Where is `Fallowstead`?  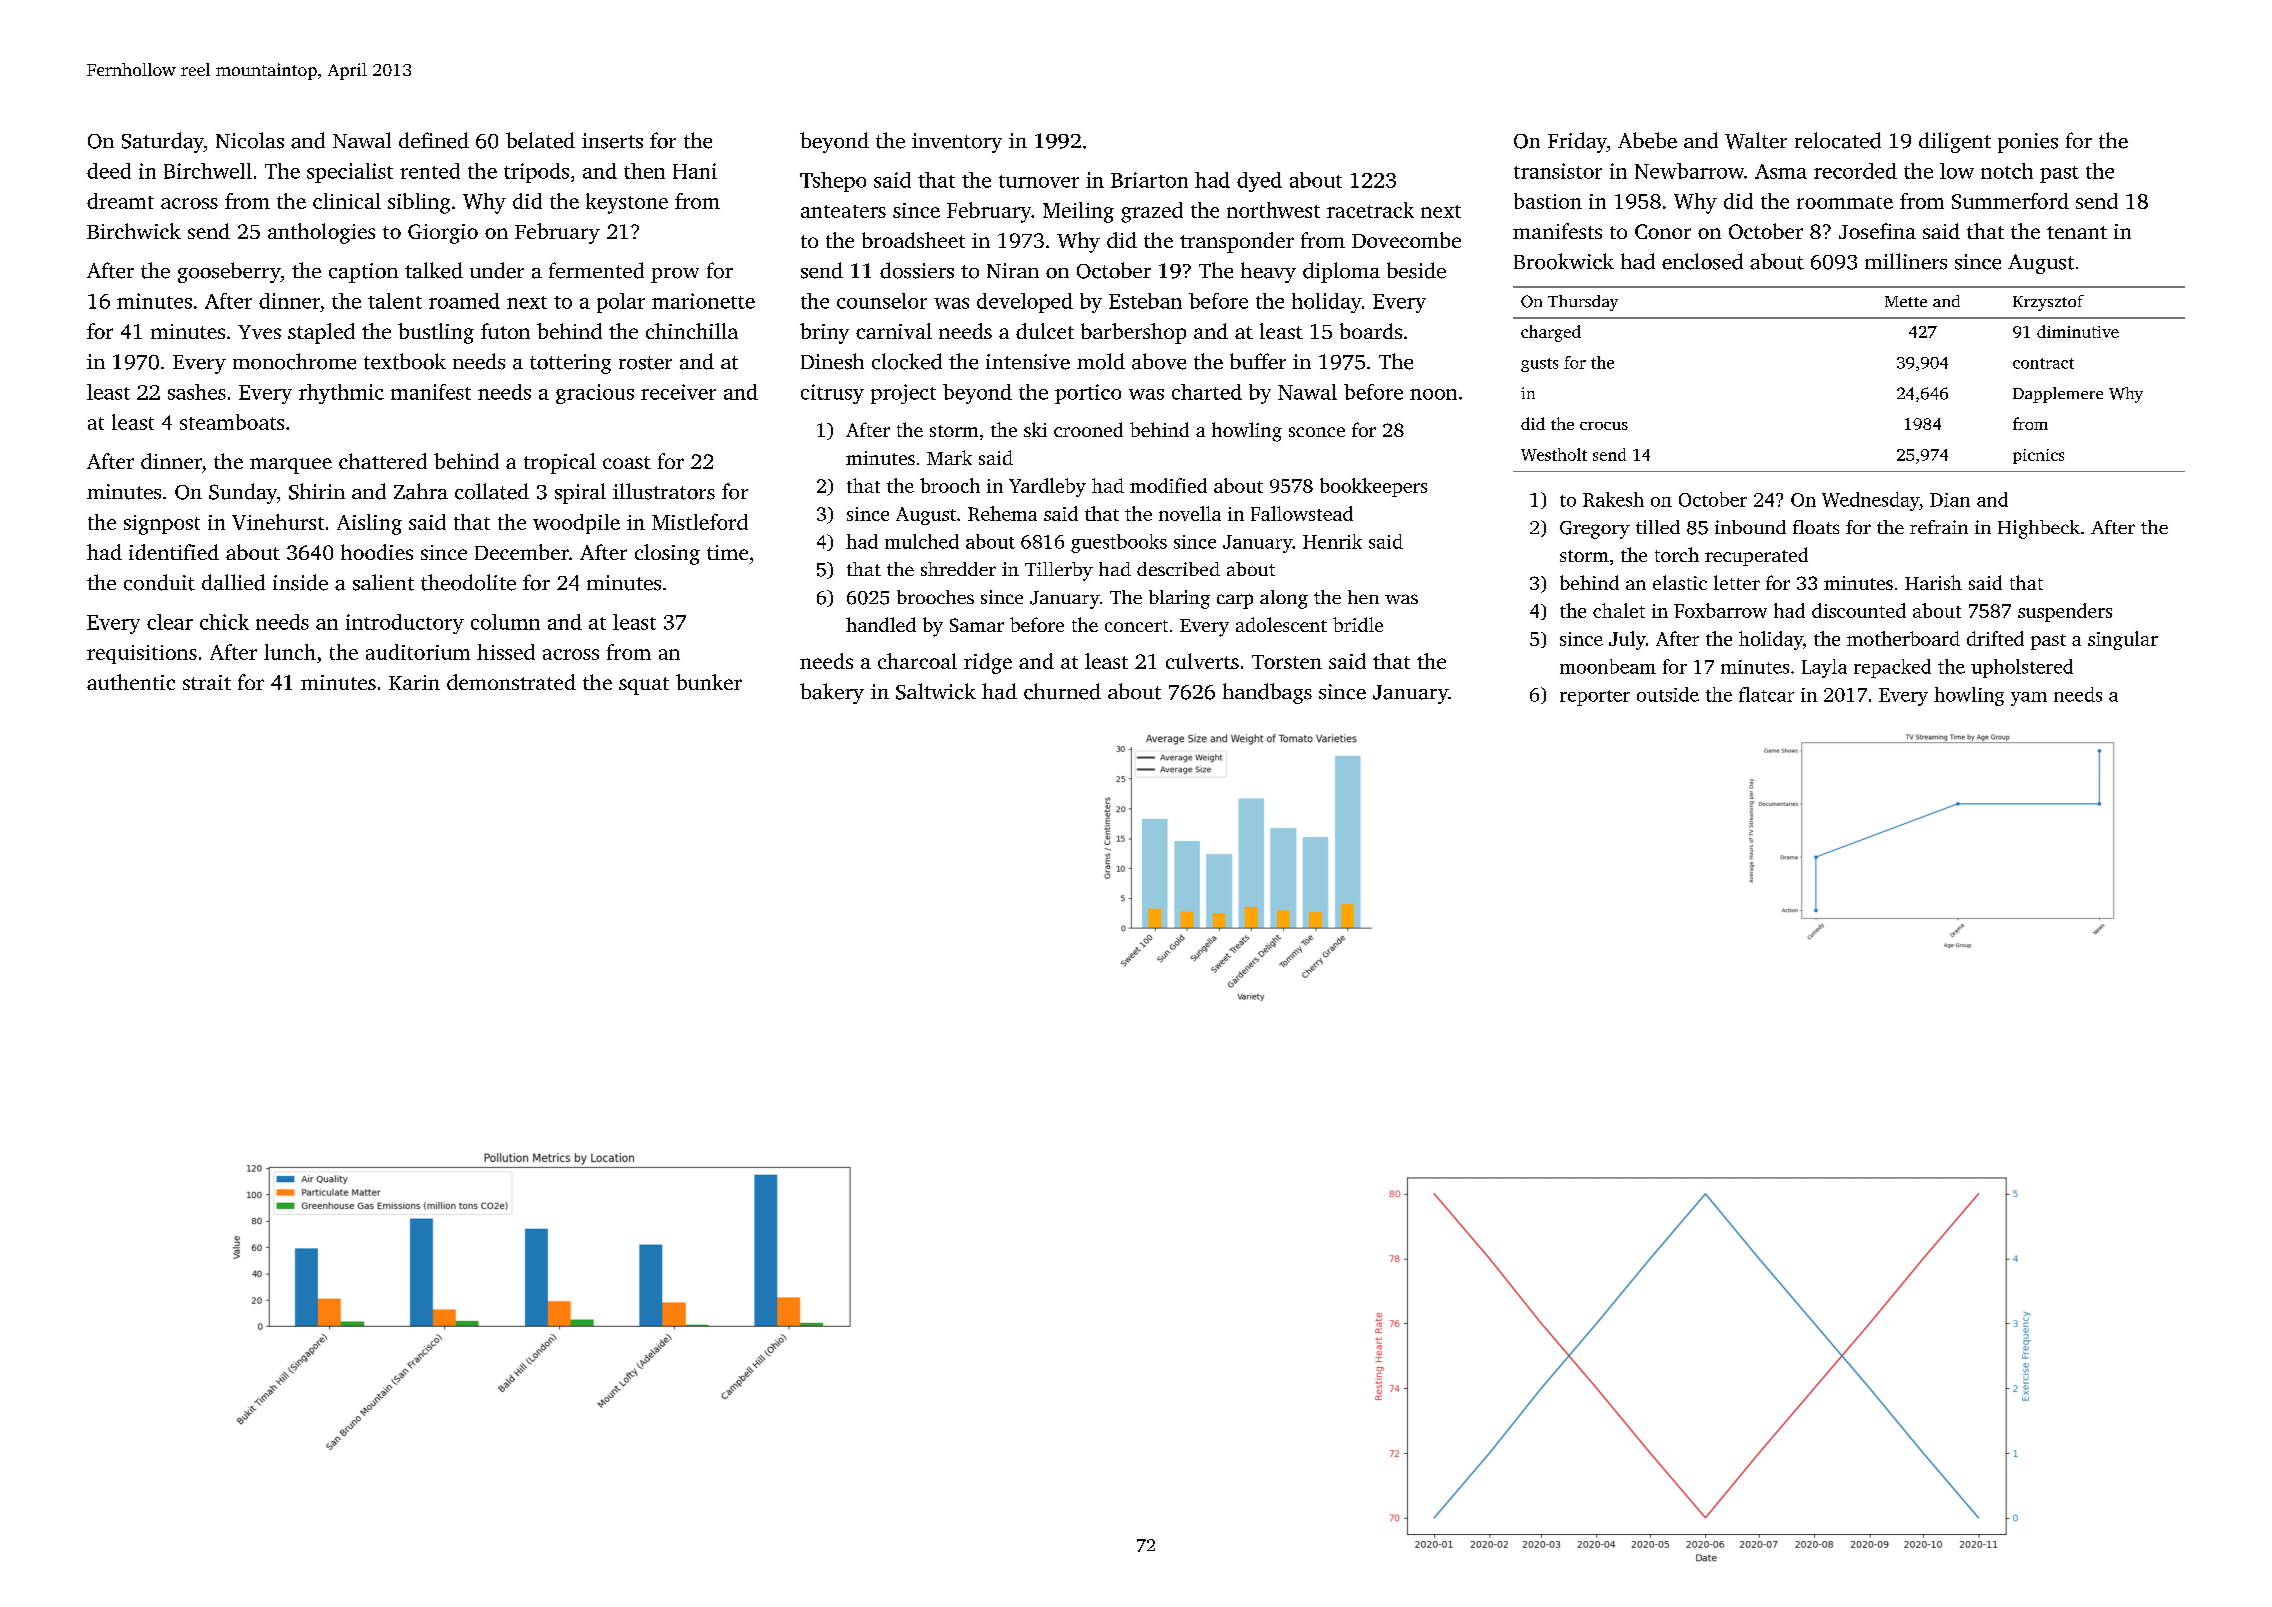
Fallowstead is located at coordinates (1302, 513).
